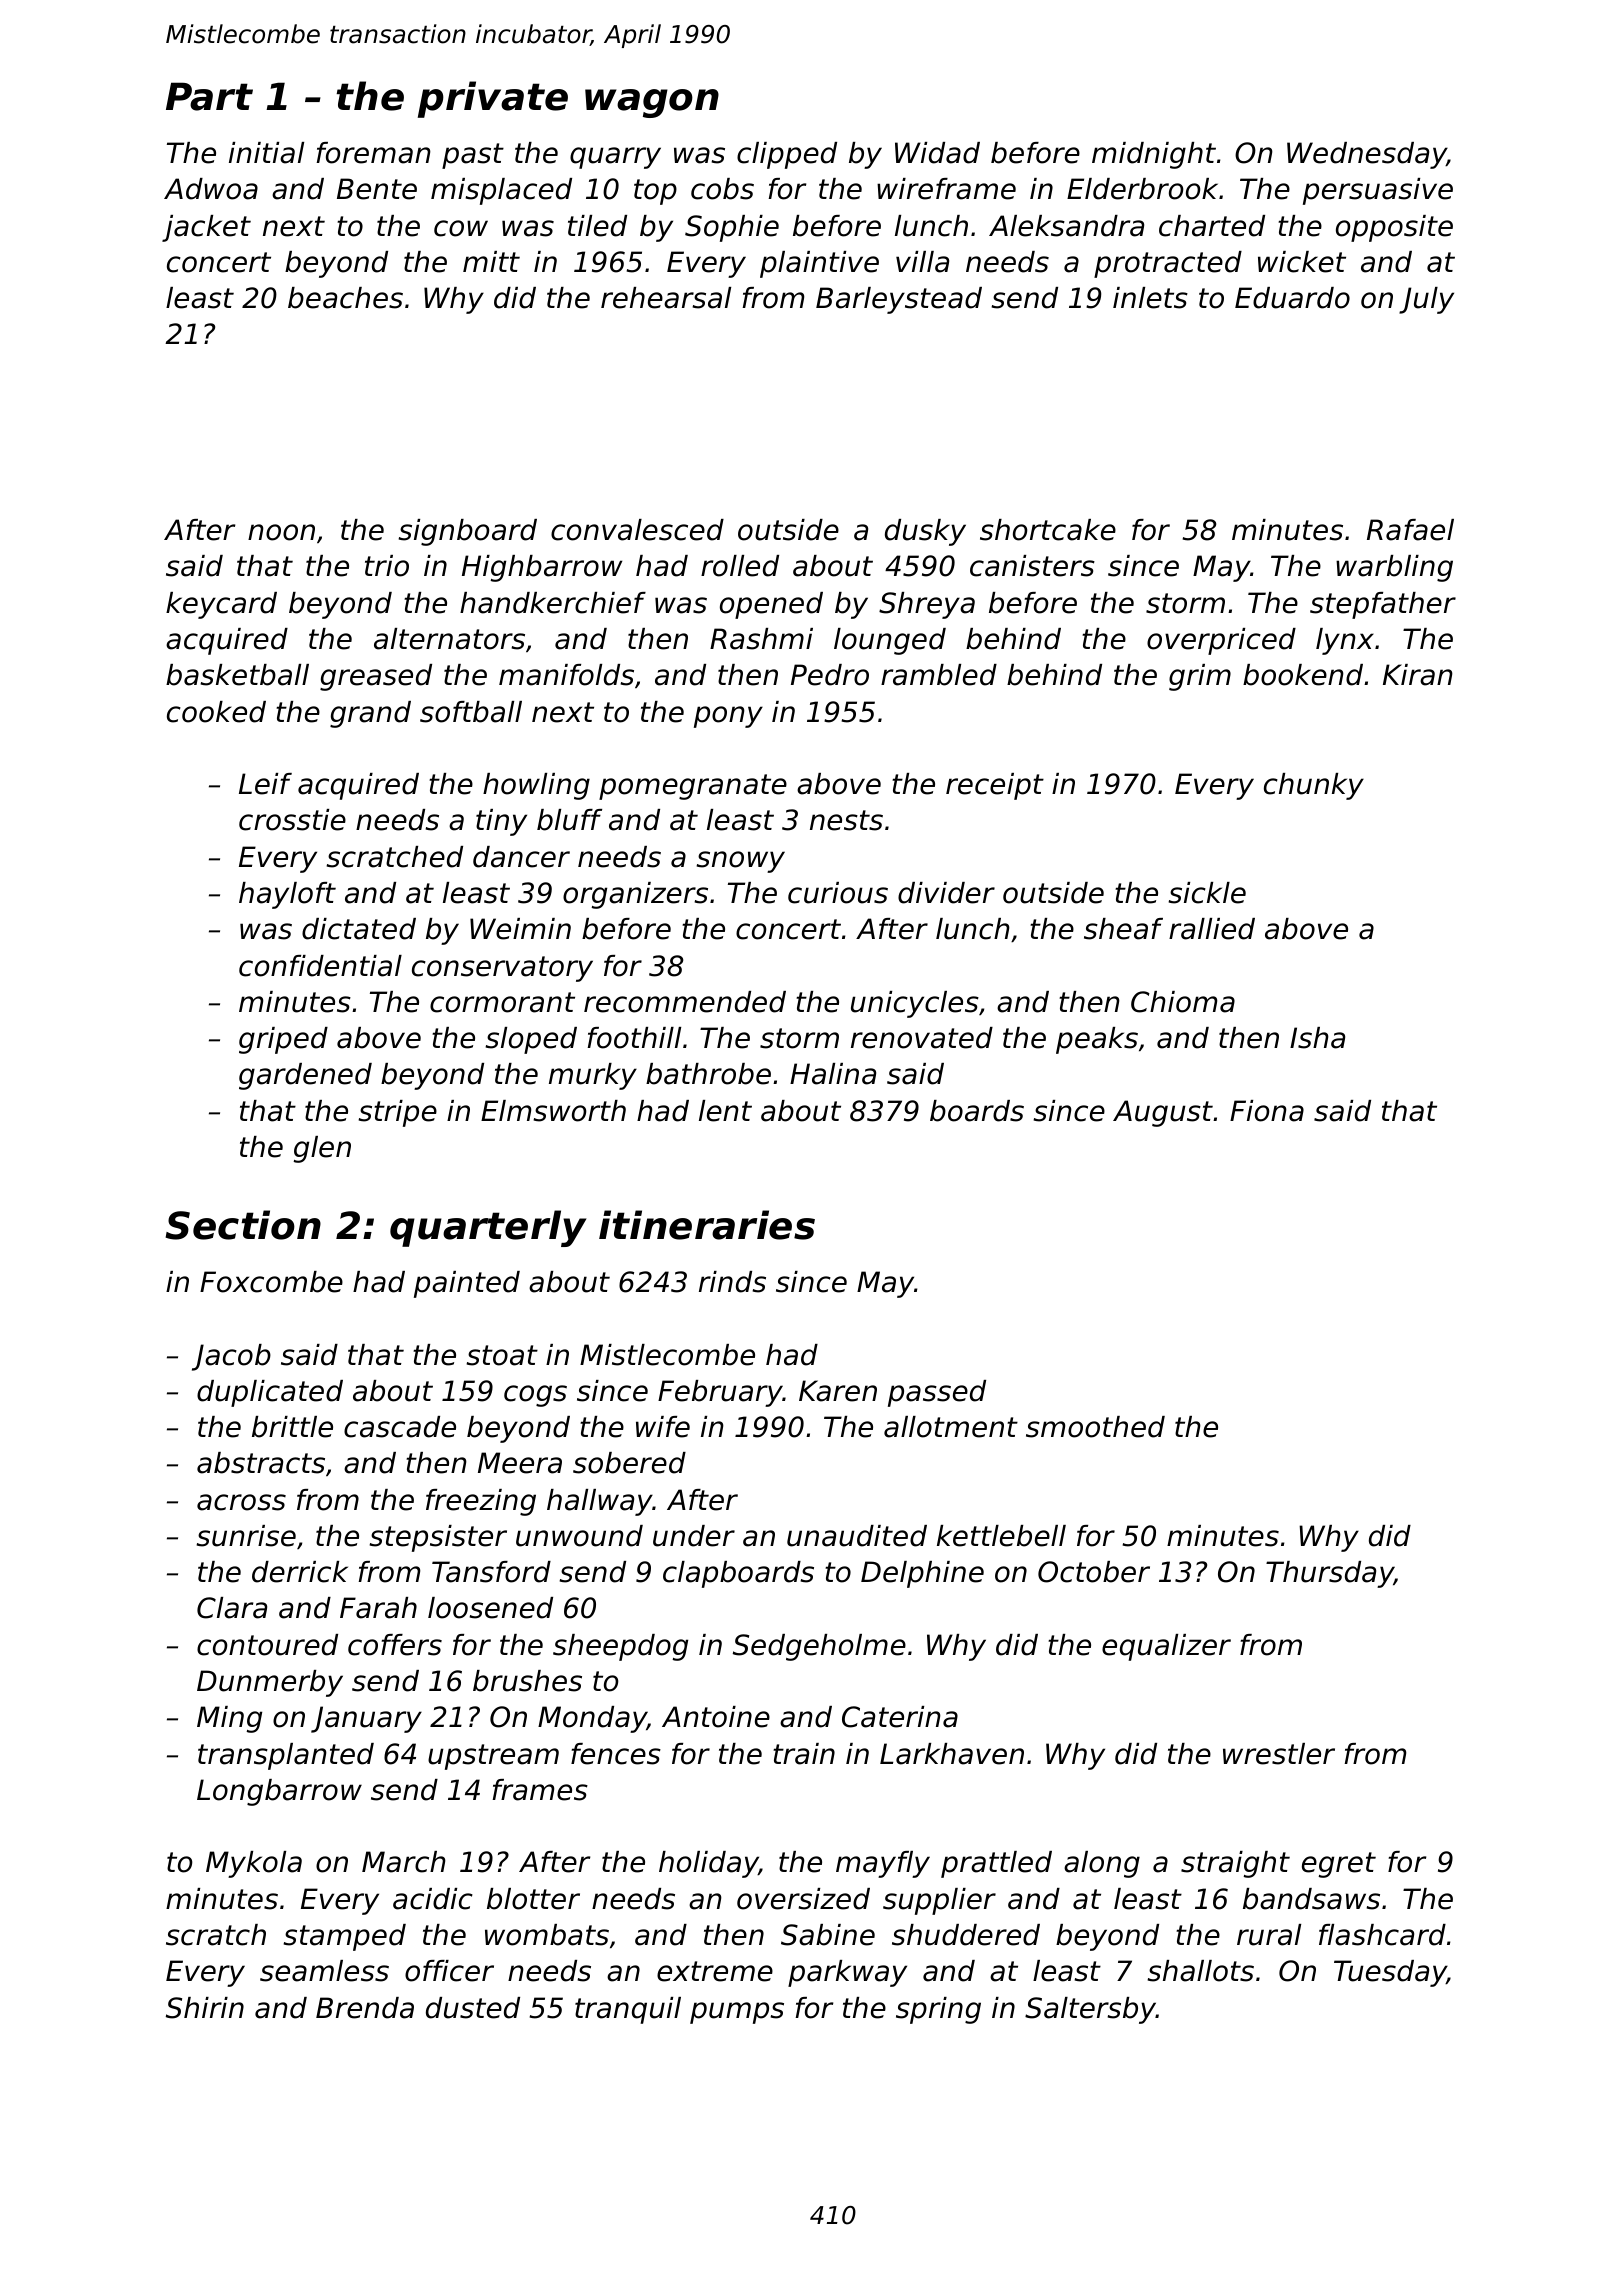 The height and width of the page is (2292, 1620). What do you see at coordinates (1095, 1427) in the page?
I see `smoothed` at bounding box center [1095, 1427].
